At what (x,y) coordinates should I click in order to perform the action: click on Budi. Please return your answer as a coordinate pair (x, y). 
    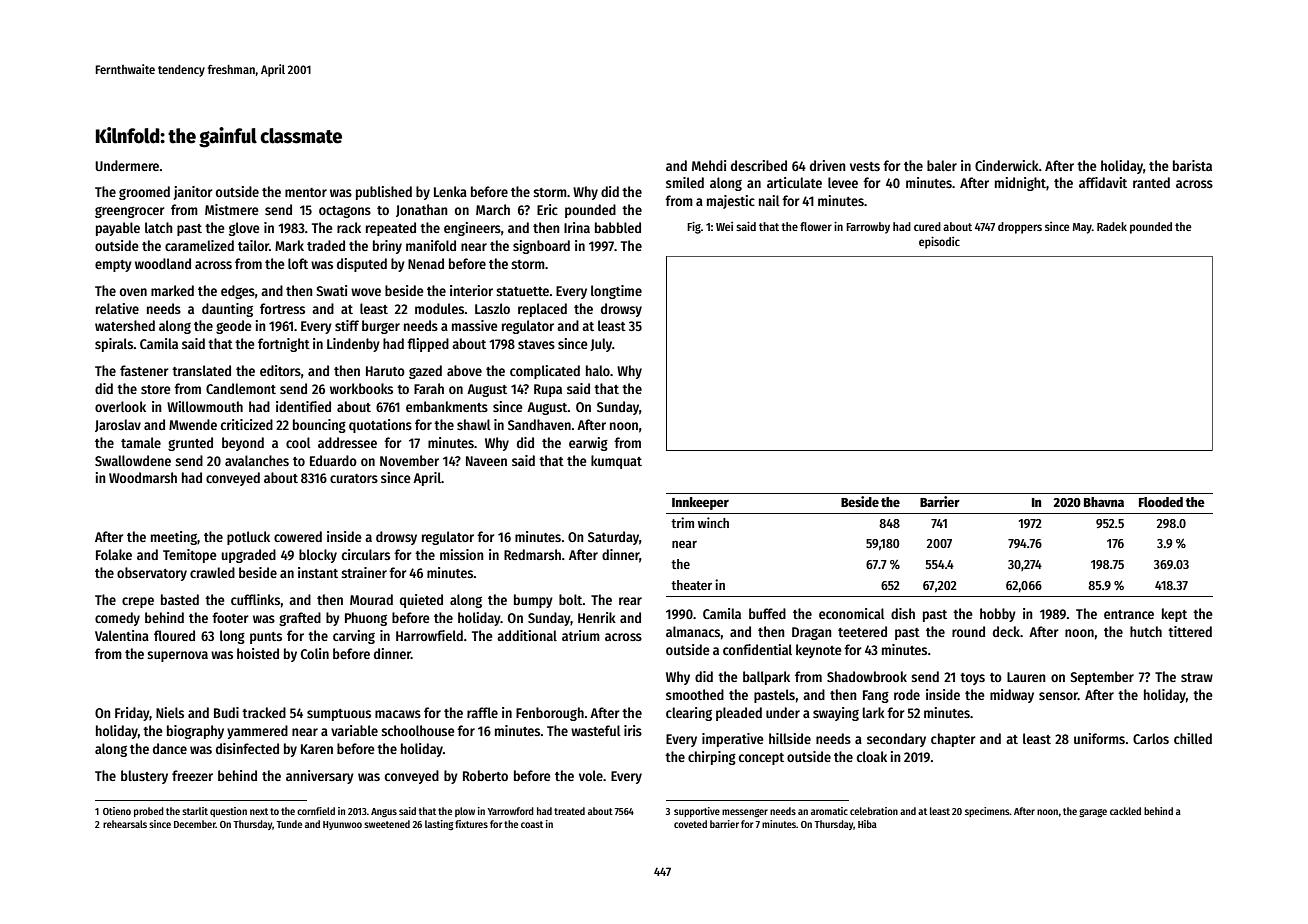
    Looking at the image, I should click on (226, 712).
